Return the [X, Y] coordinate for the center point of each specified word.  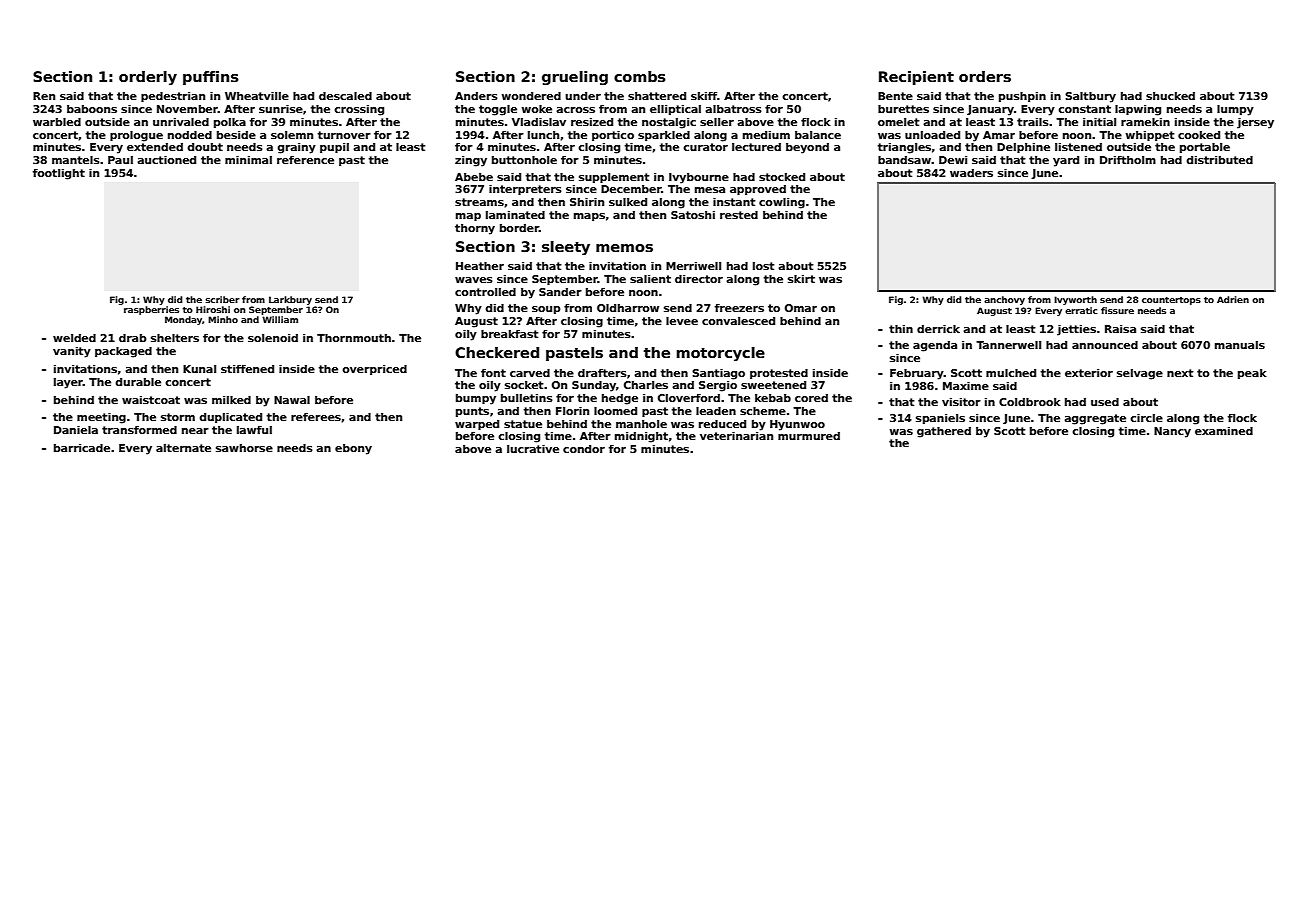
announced [1105, 345]
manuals [1240, 345]
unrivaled [181, 122]
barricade [82, 448]
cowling [782, 203]
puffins [211, 78]
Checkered [497, 352]
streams [479, 202]
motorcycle [721, 354]
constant [1084, 109]
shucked [1170, 96]
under [583, 96]
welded [74, 338]
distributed [1220, 160]
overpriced [374, 370]
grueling [575, 78]
